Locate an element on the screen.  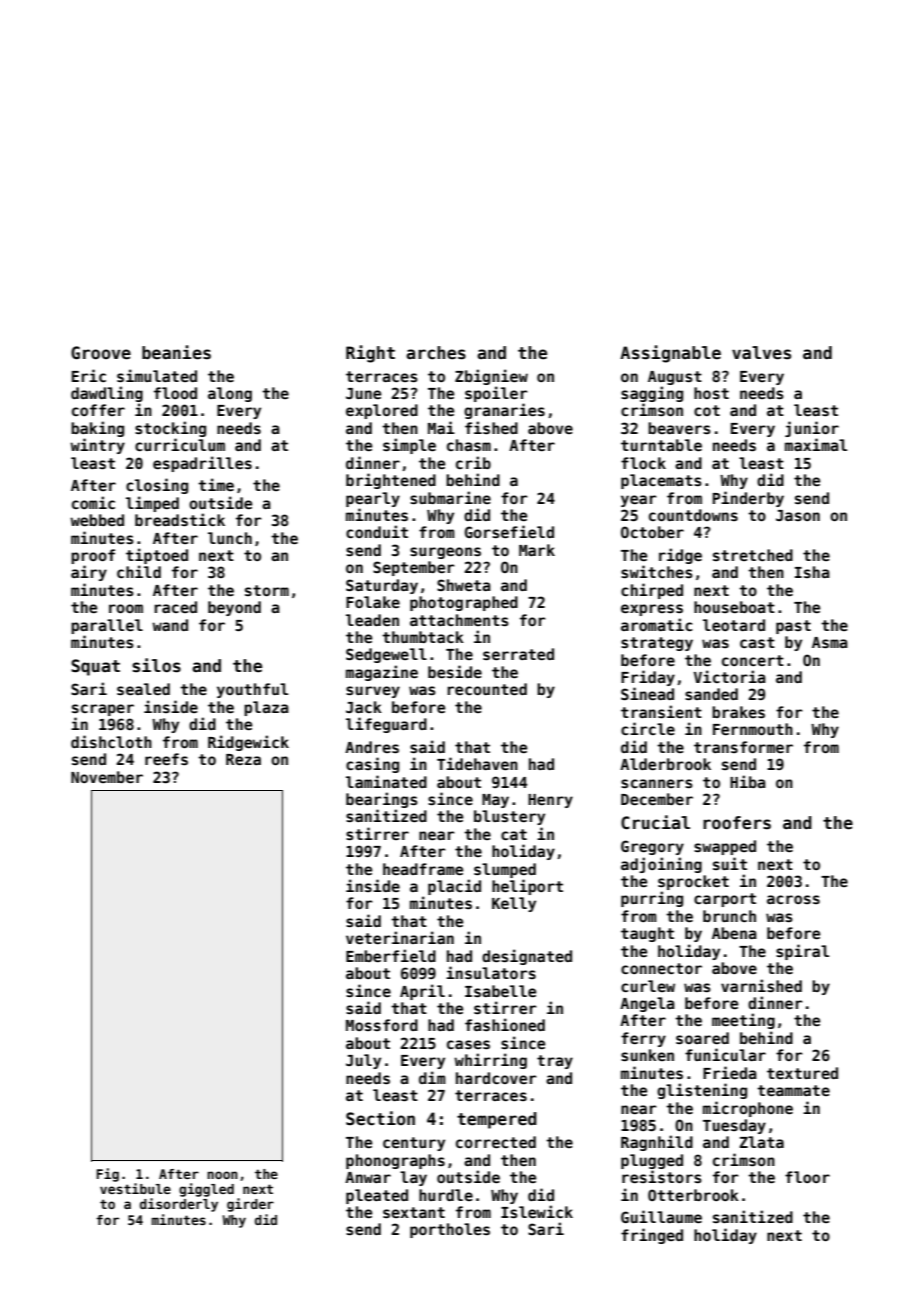
purring is located at coordinates (652, 899).
